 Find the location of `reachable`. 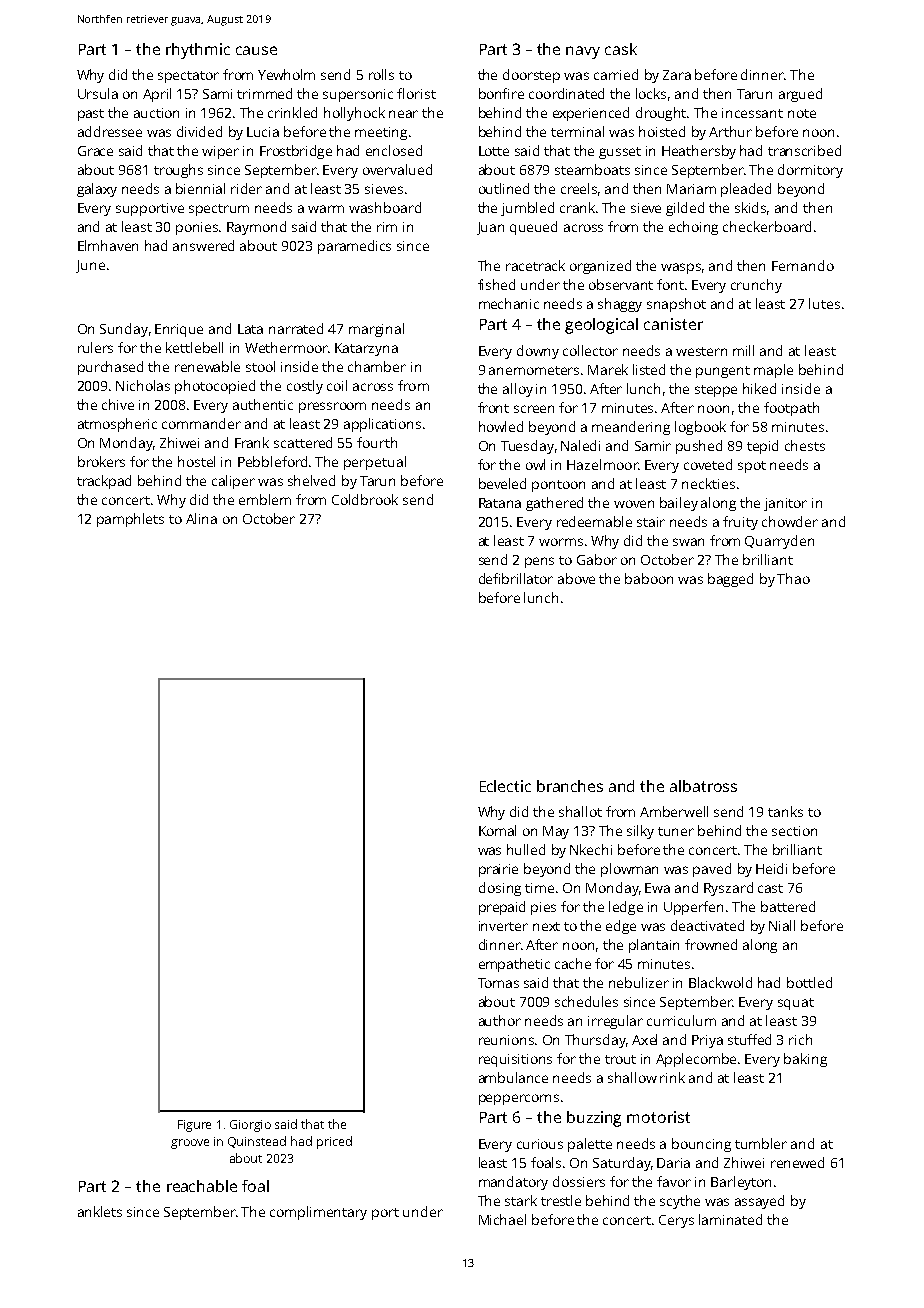

reachable is located at coordinates (202, 1186).
